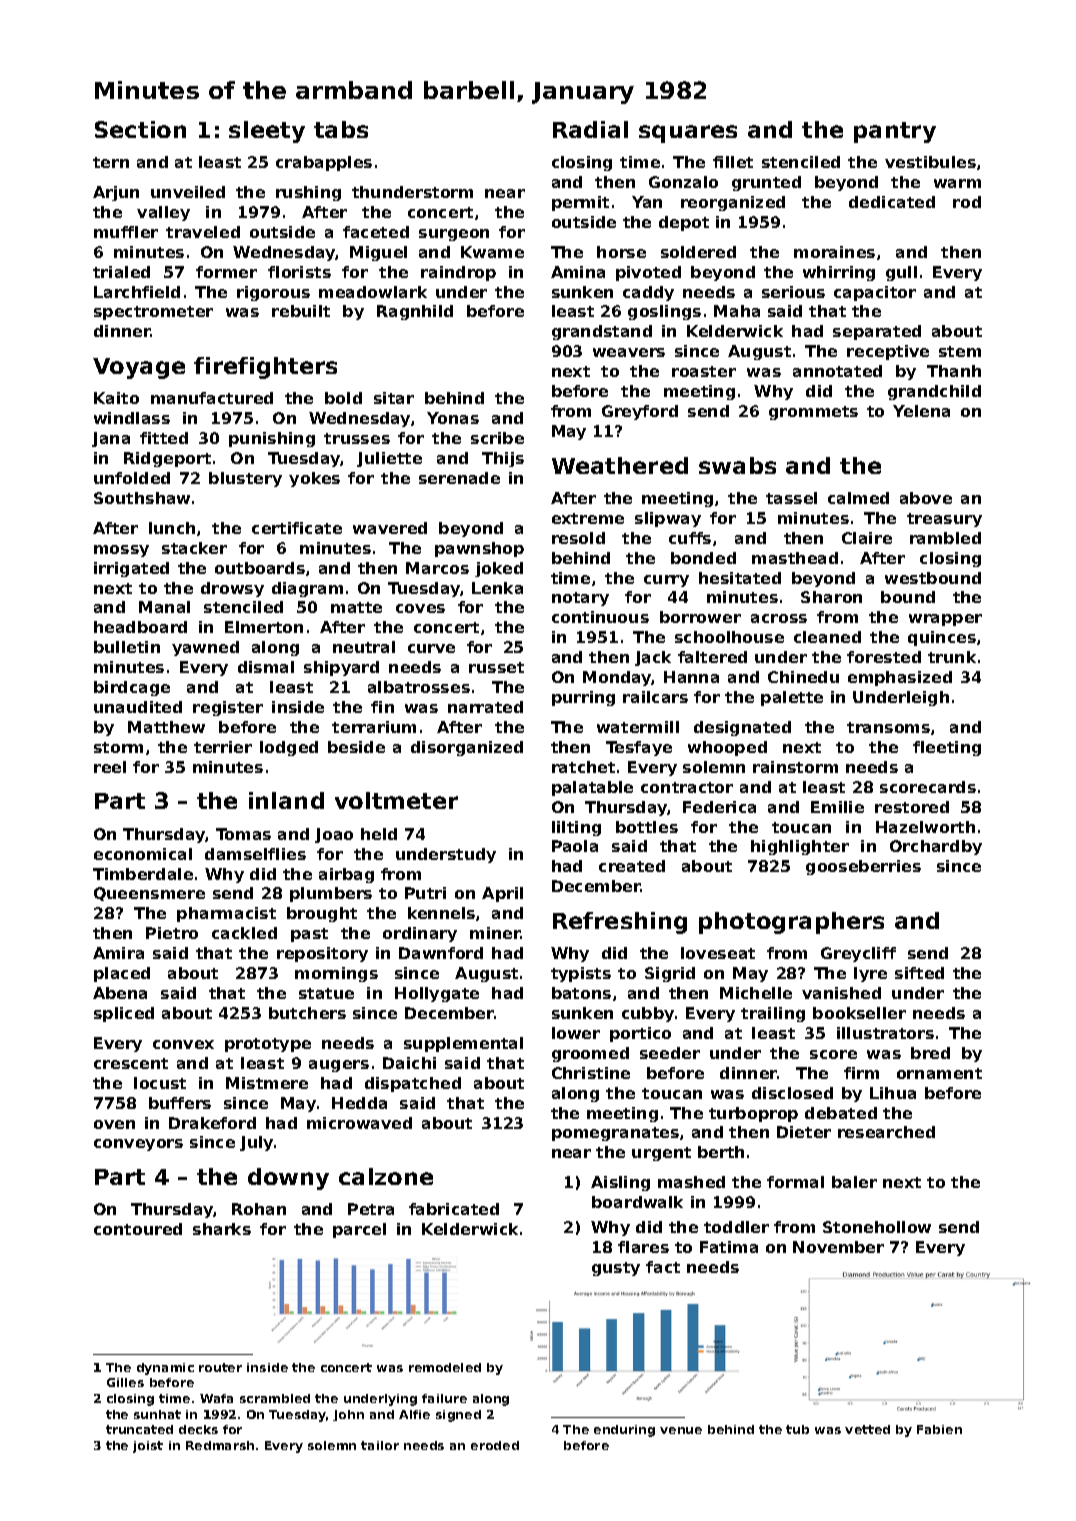 This screenshot has height=1521, width=1076. I want to click on surgeon, so click(454, 235).
